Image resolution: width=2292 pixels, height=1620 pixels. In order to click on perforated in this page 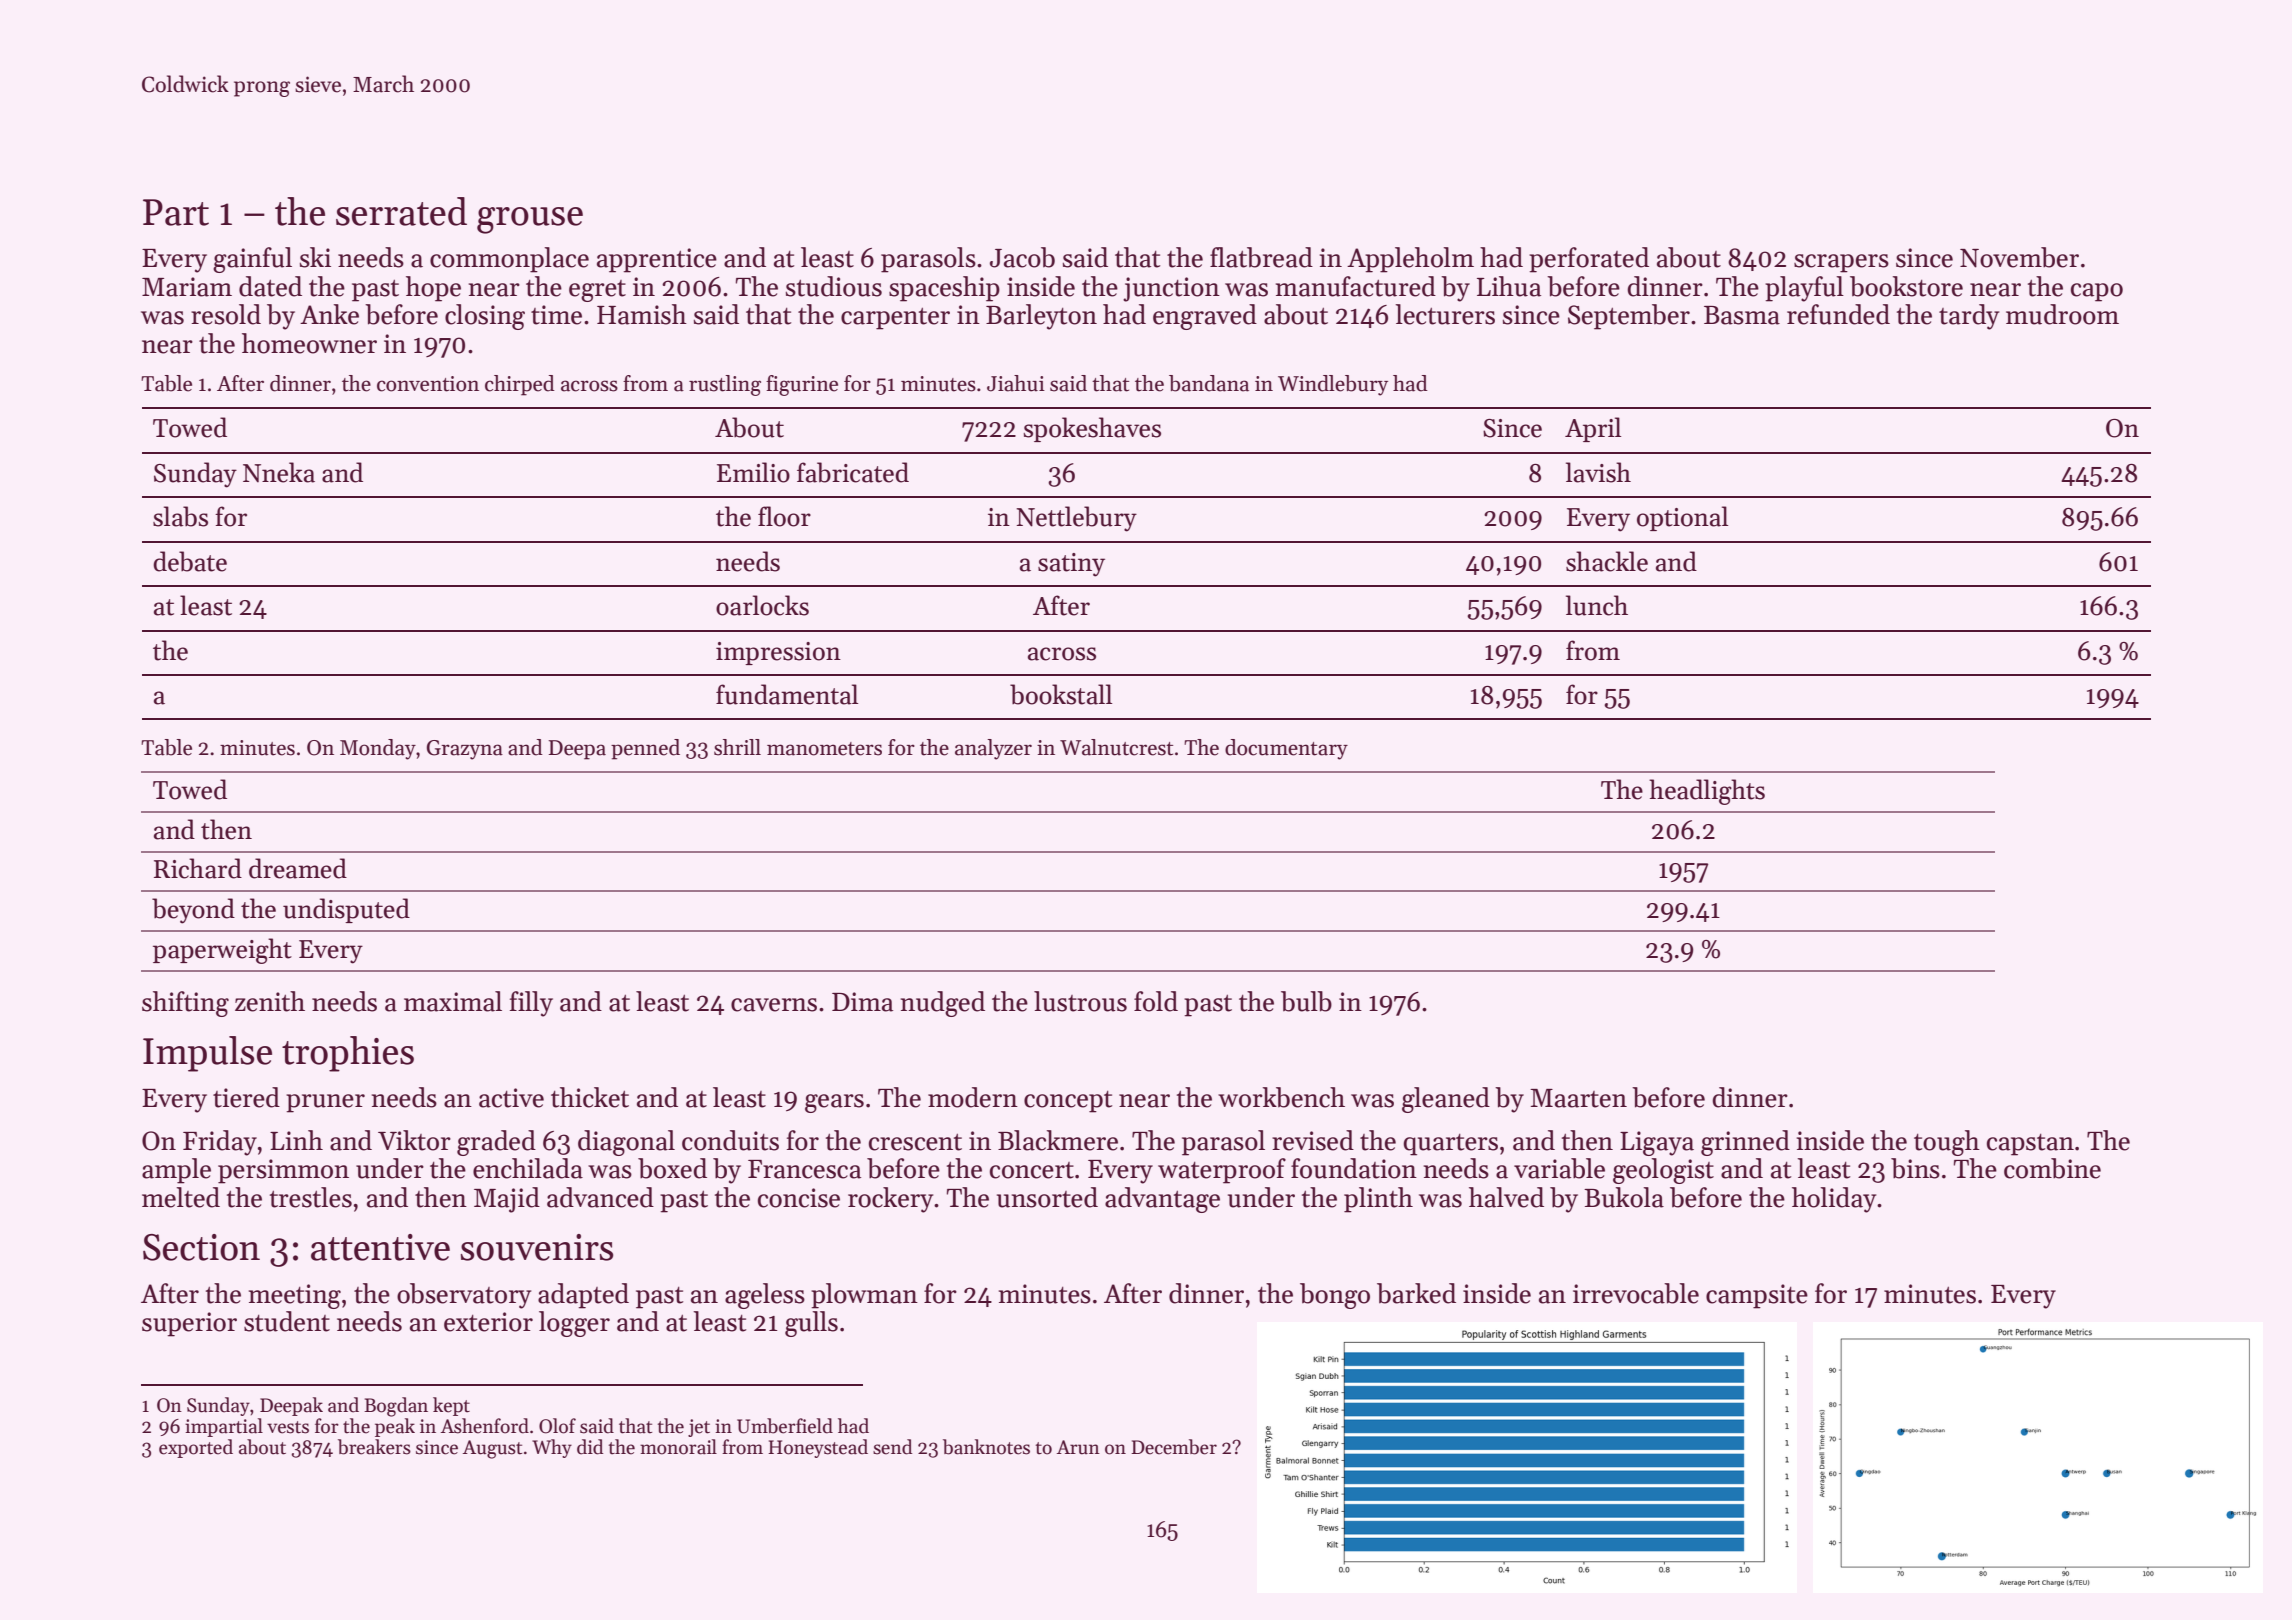, I will do `click(1589, 260)`.
